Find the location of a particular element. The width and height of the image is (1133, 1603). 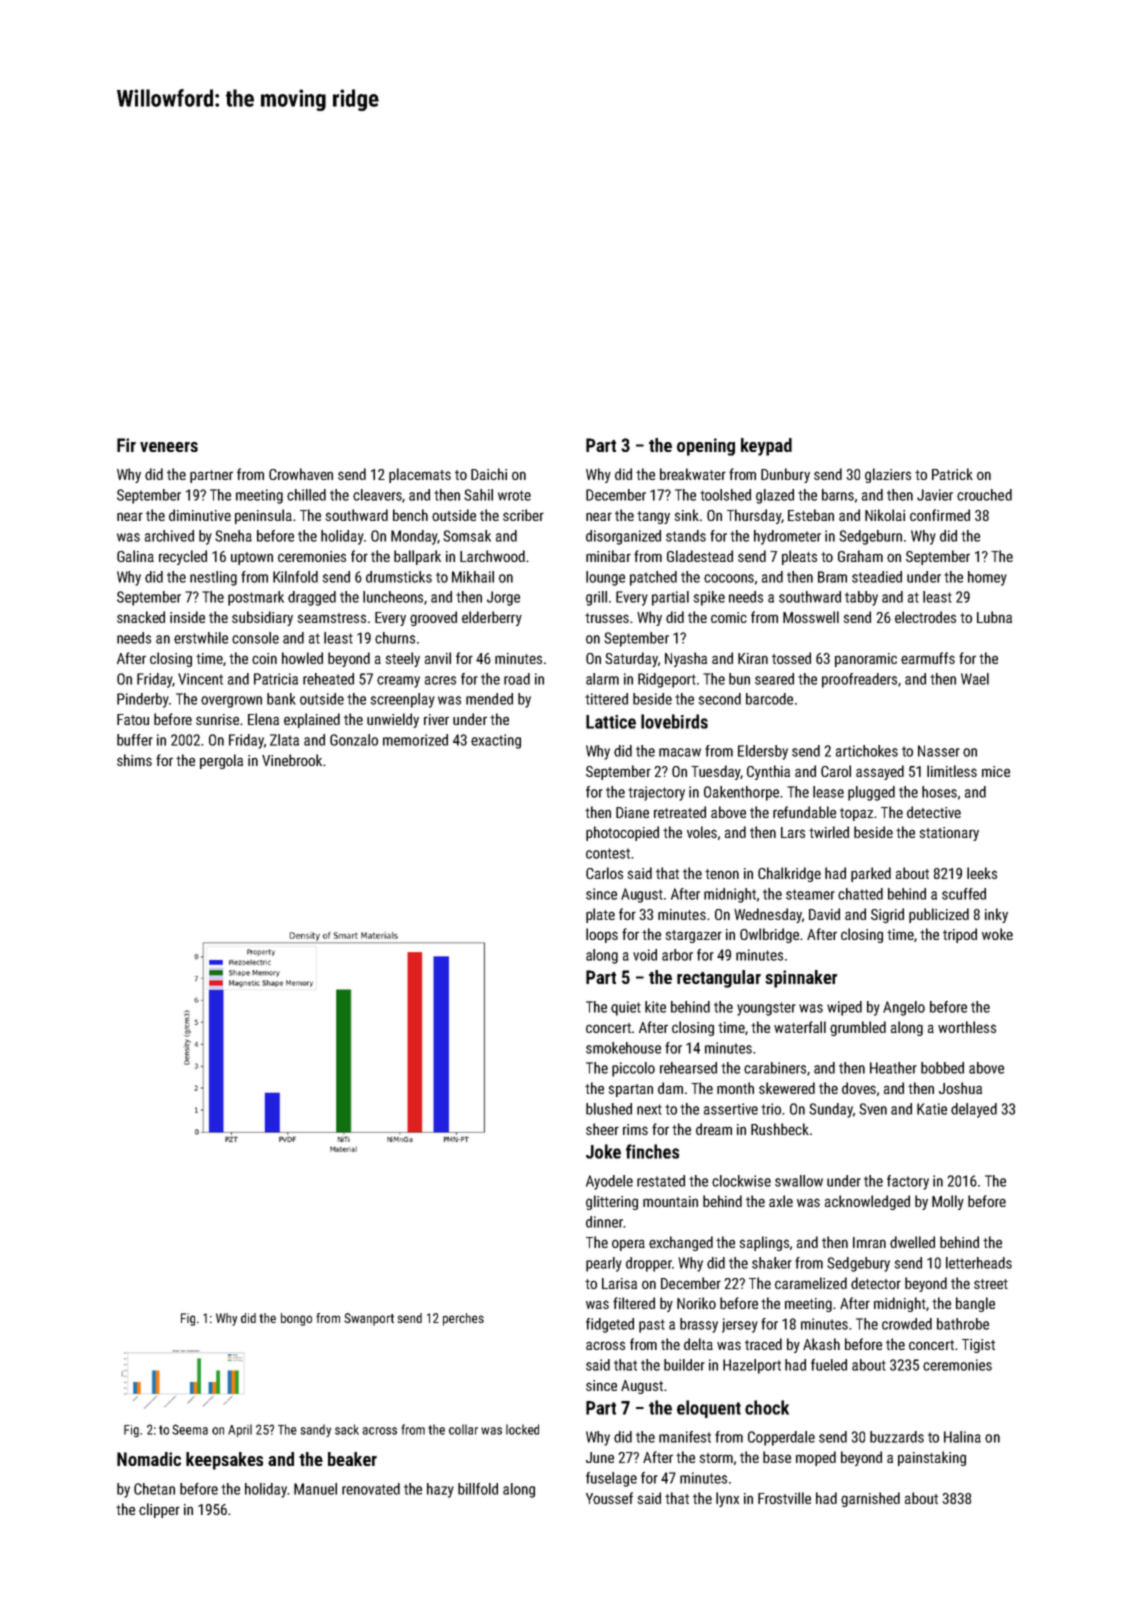

acknowledged is located at coordinates (867, 1202).
